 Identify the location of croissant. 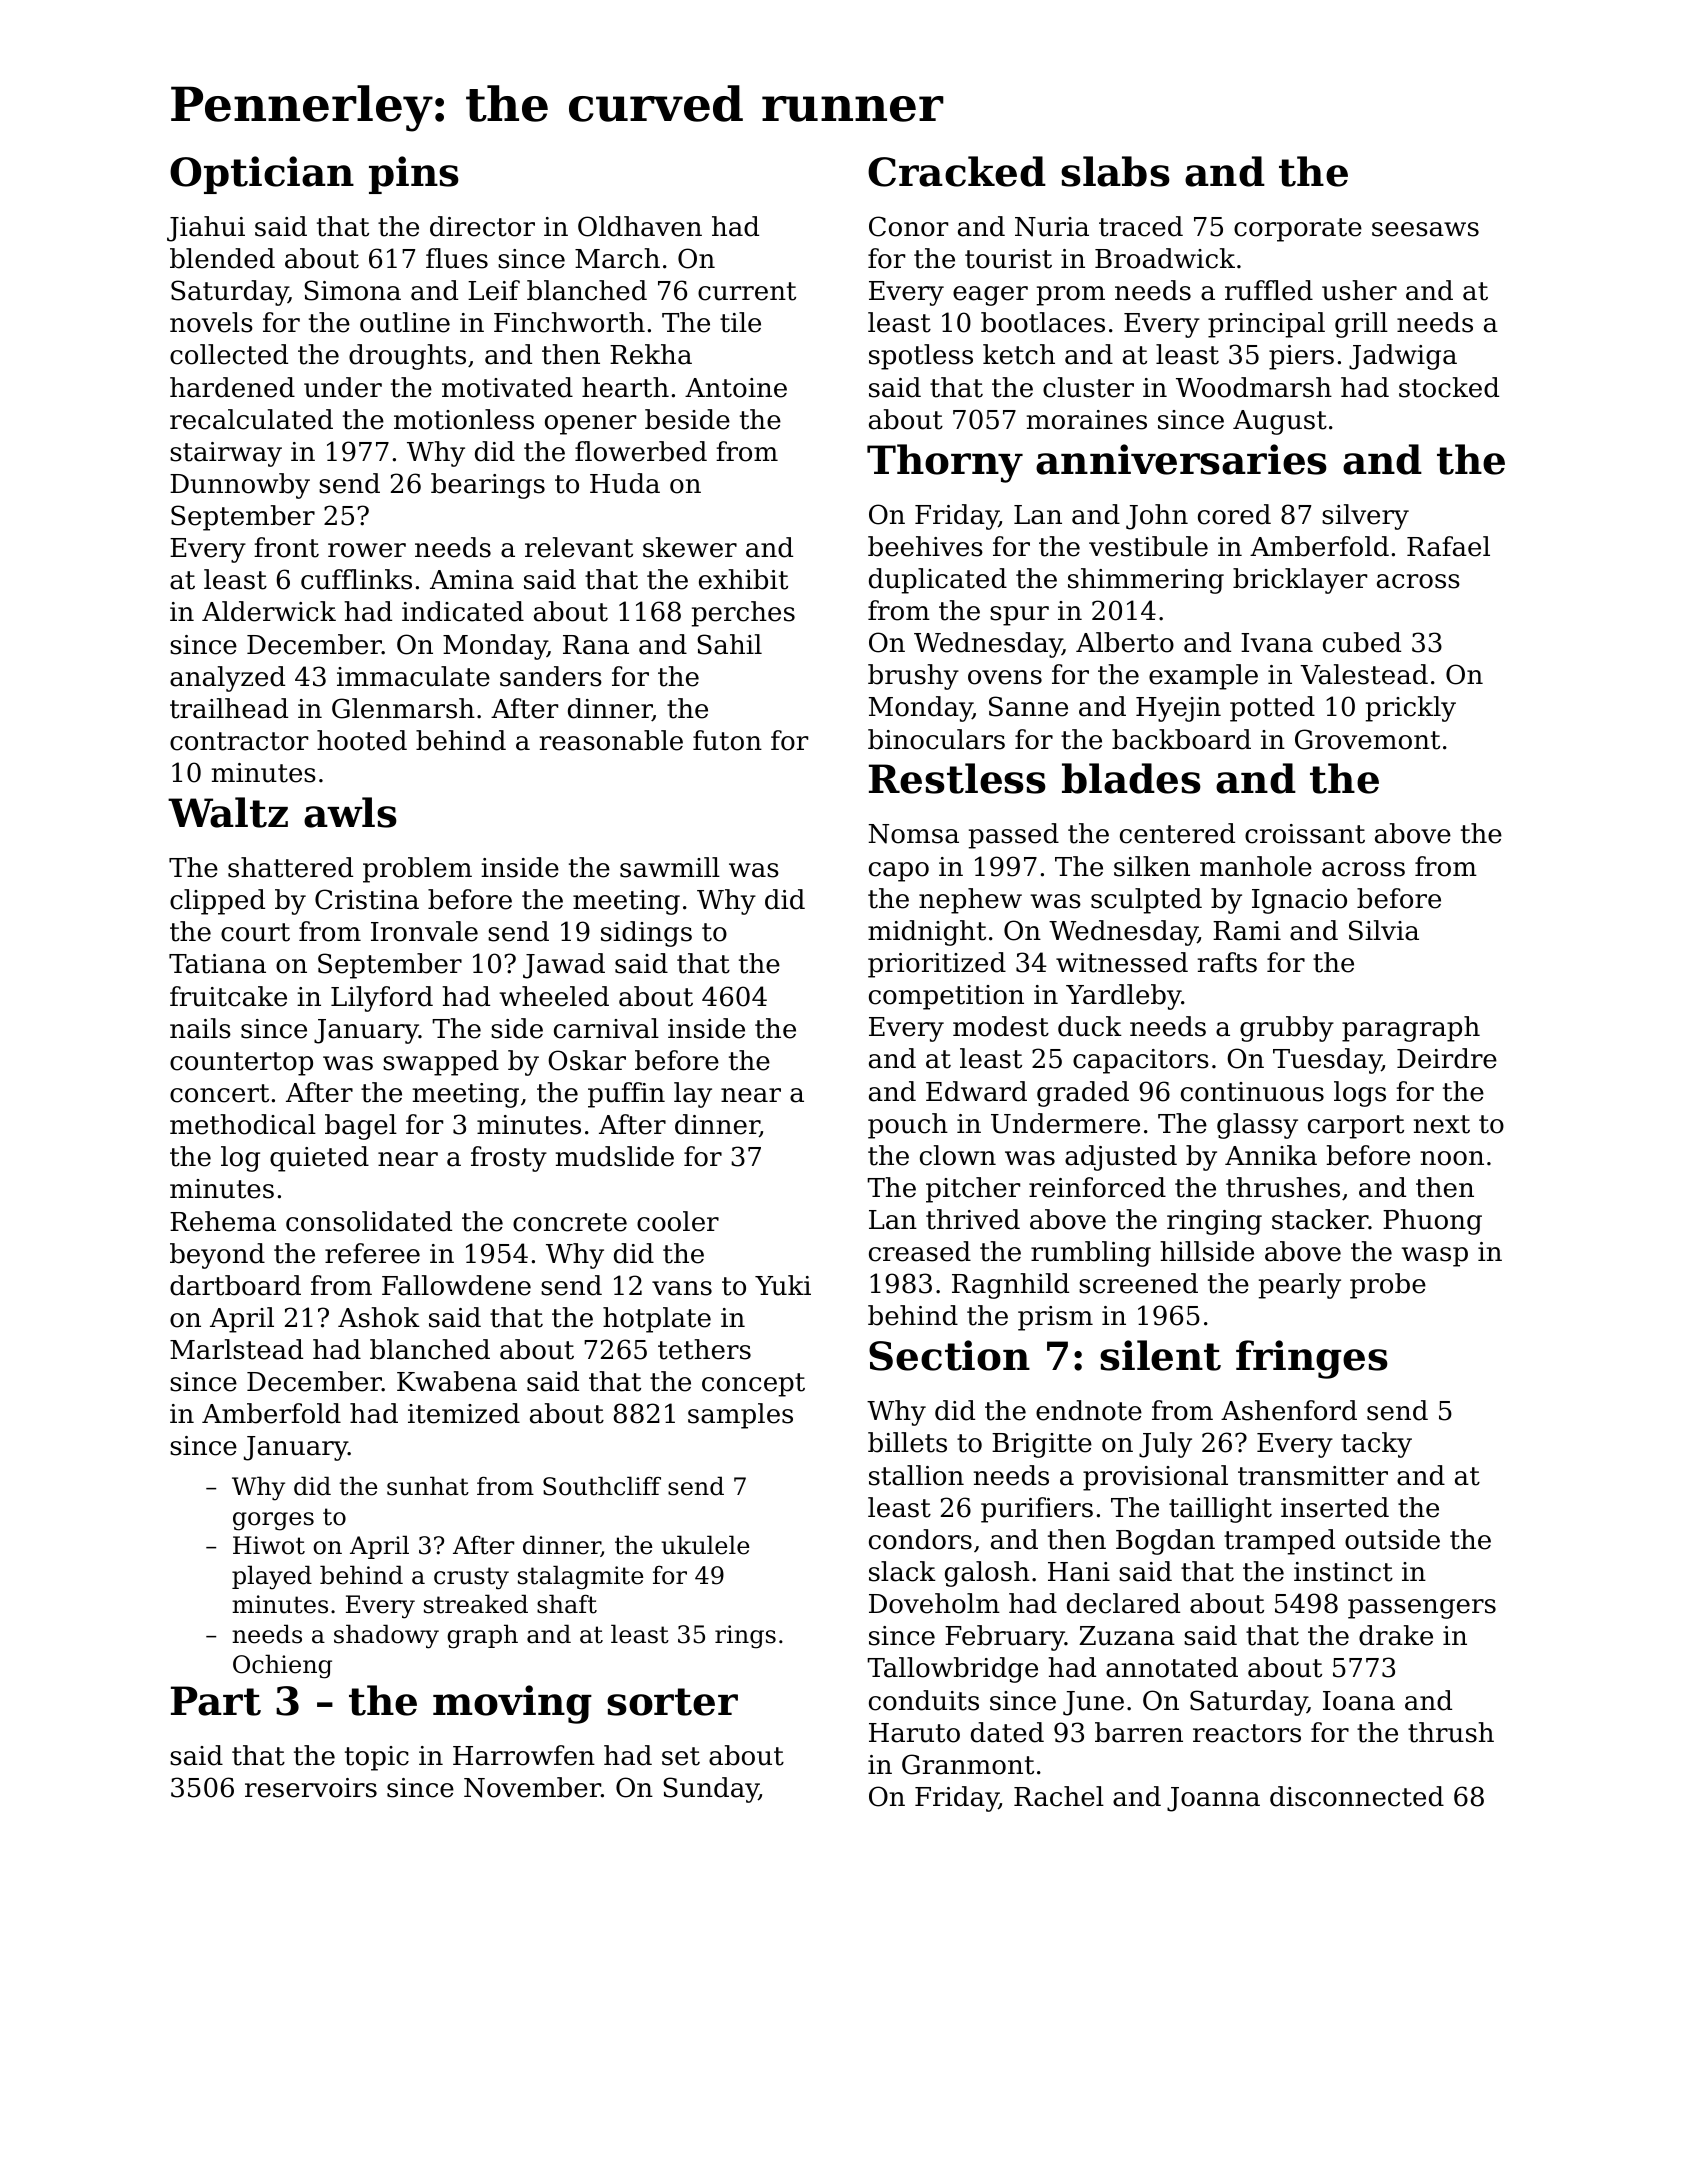
(1305, 834).
